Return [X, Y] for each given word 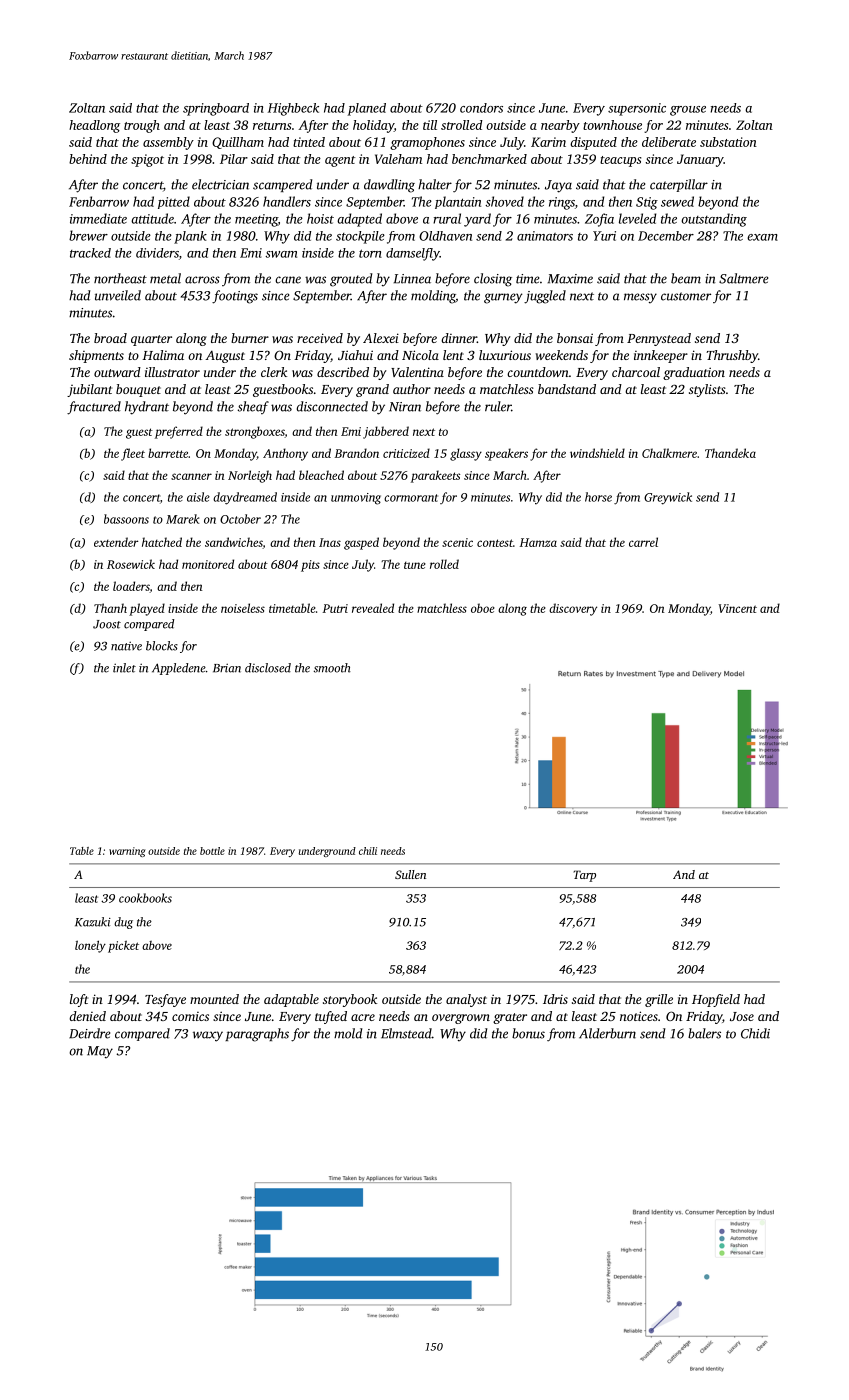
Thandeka [730, 453]
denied [87, 1016]
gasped [361, 543]
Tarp [585, 876]
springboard [216, 109]
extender [116, 542]
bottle [212, 851]
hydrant [147, 408]
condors [481, 108]
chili [368, 851]
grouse [688, 111]
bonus [528, 1033]
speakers [506, 454]
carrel [643, 542]
